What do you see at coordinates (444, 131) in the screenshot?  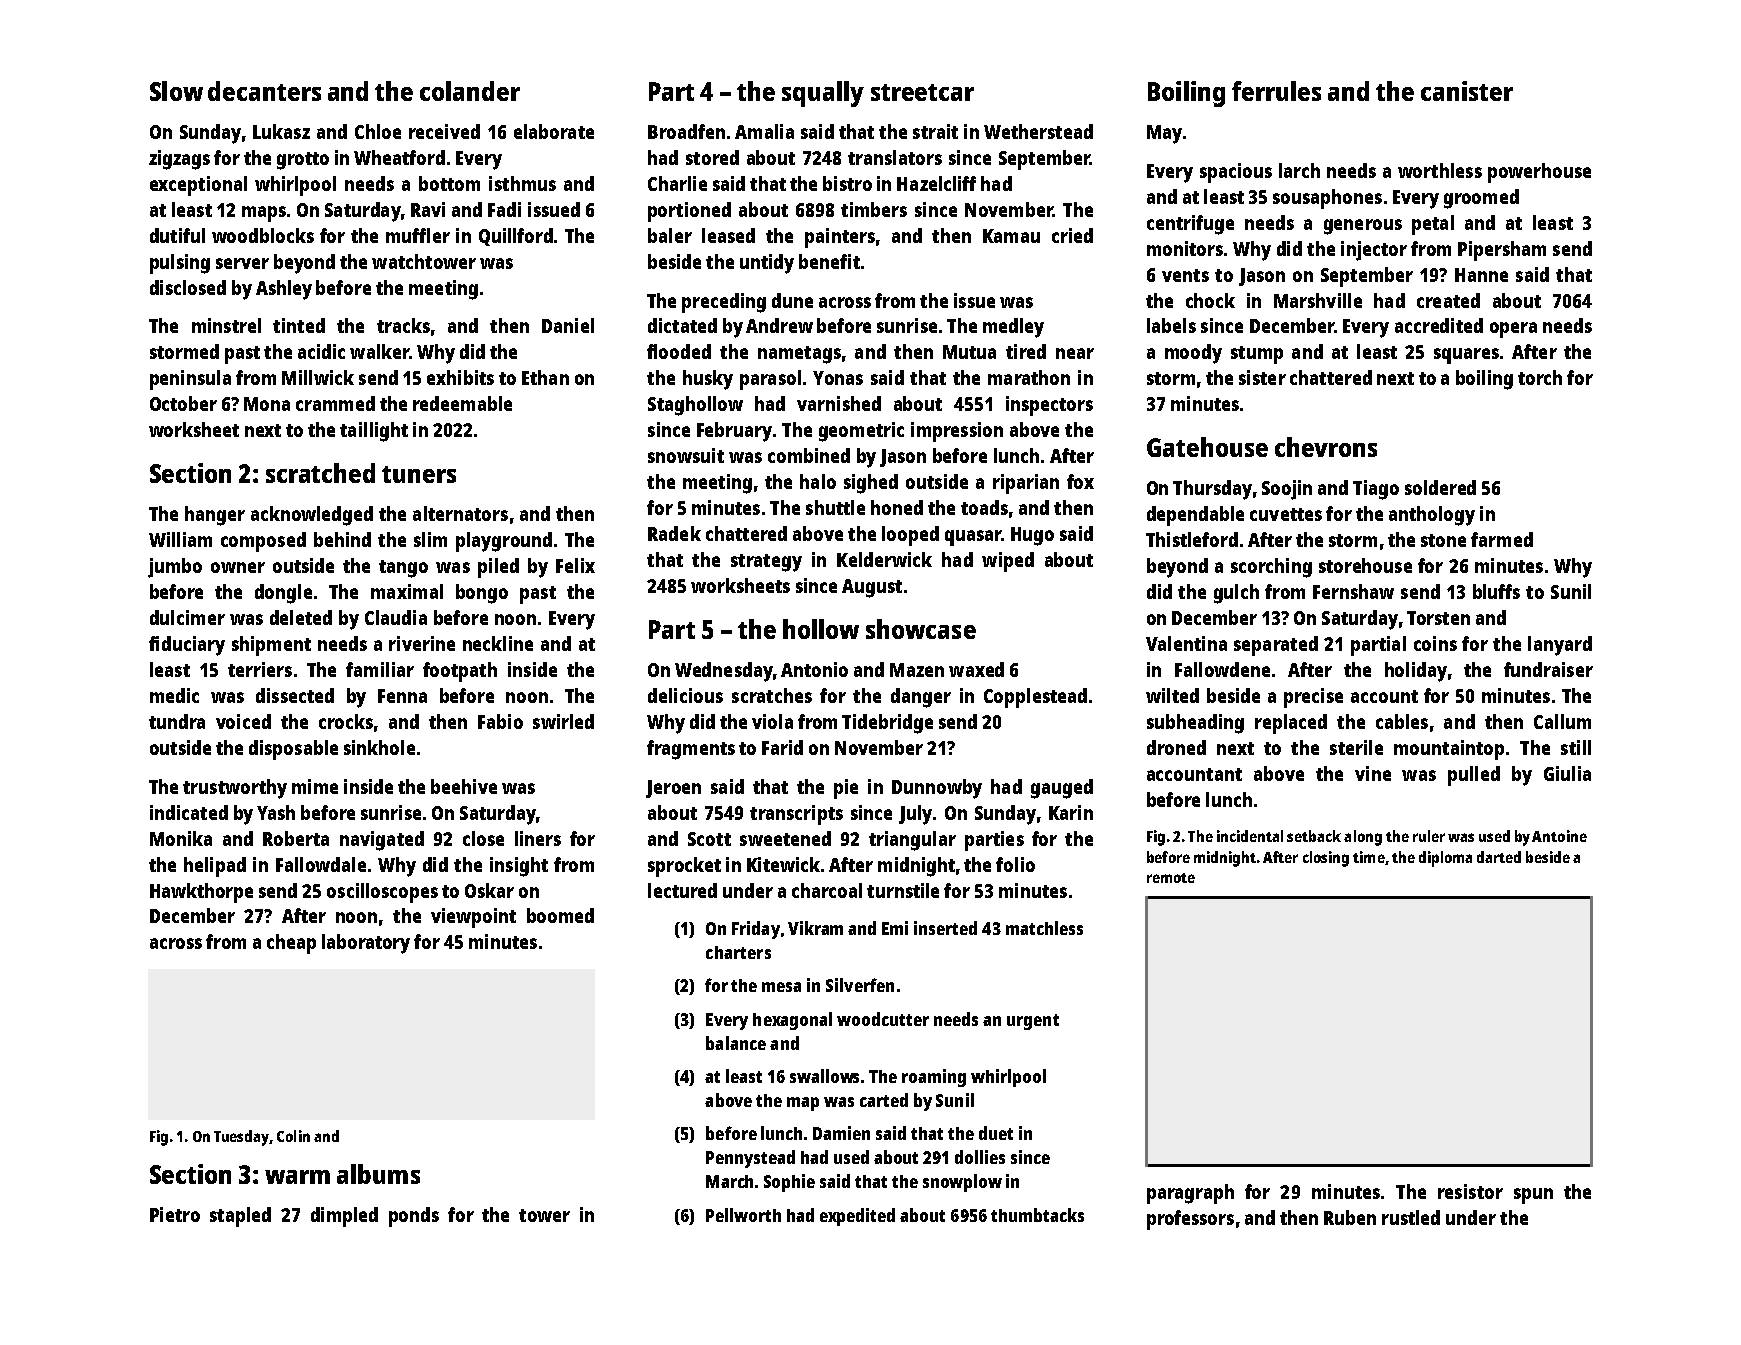 I see `received` at bounding box center [444, 131].
